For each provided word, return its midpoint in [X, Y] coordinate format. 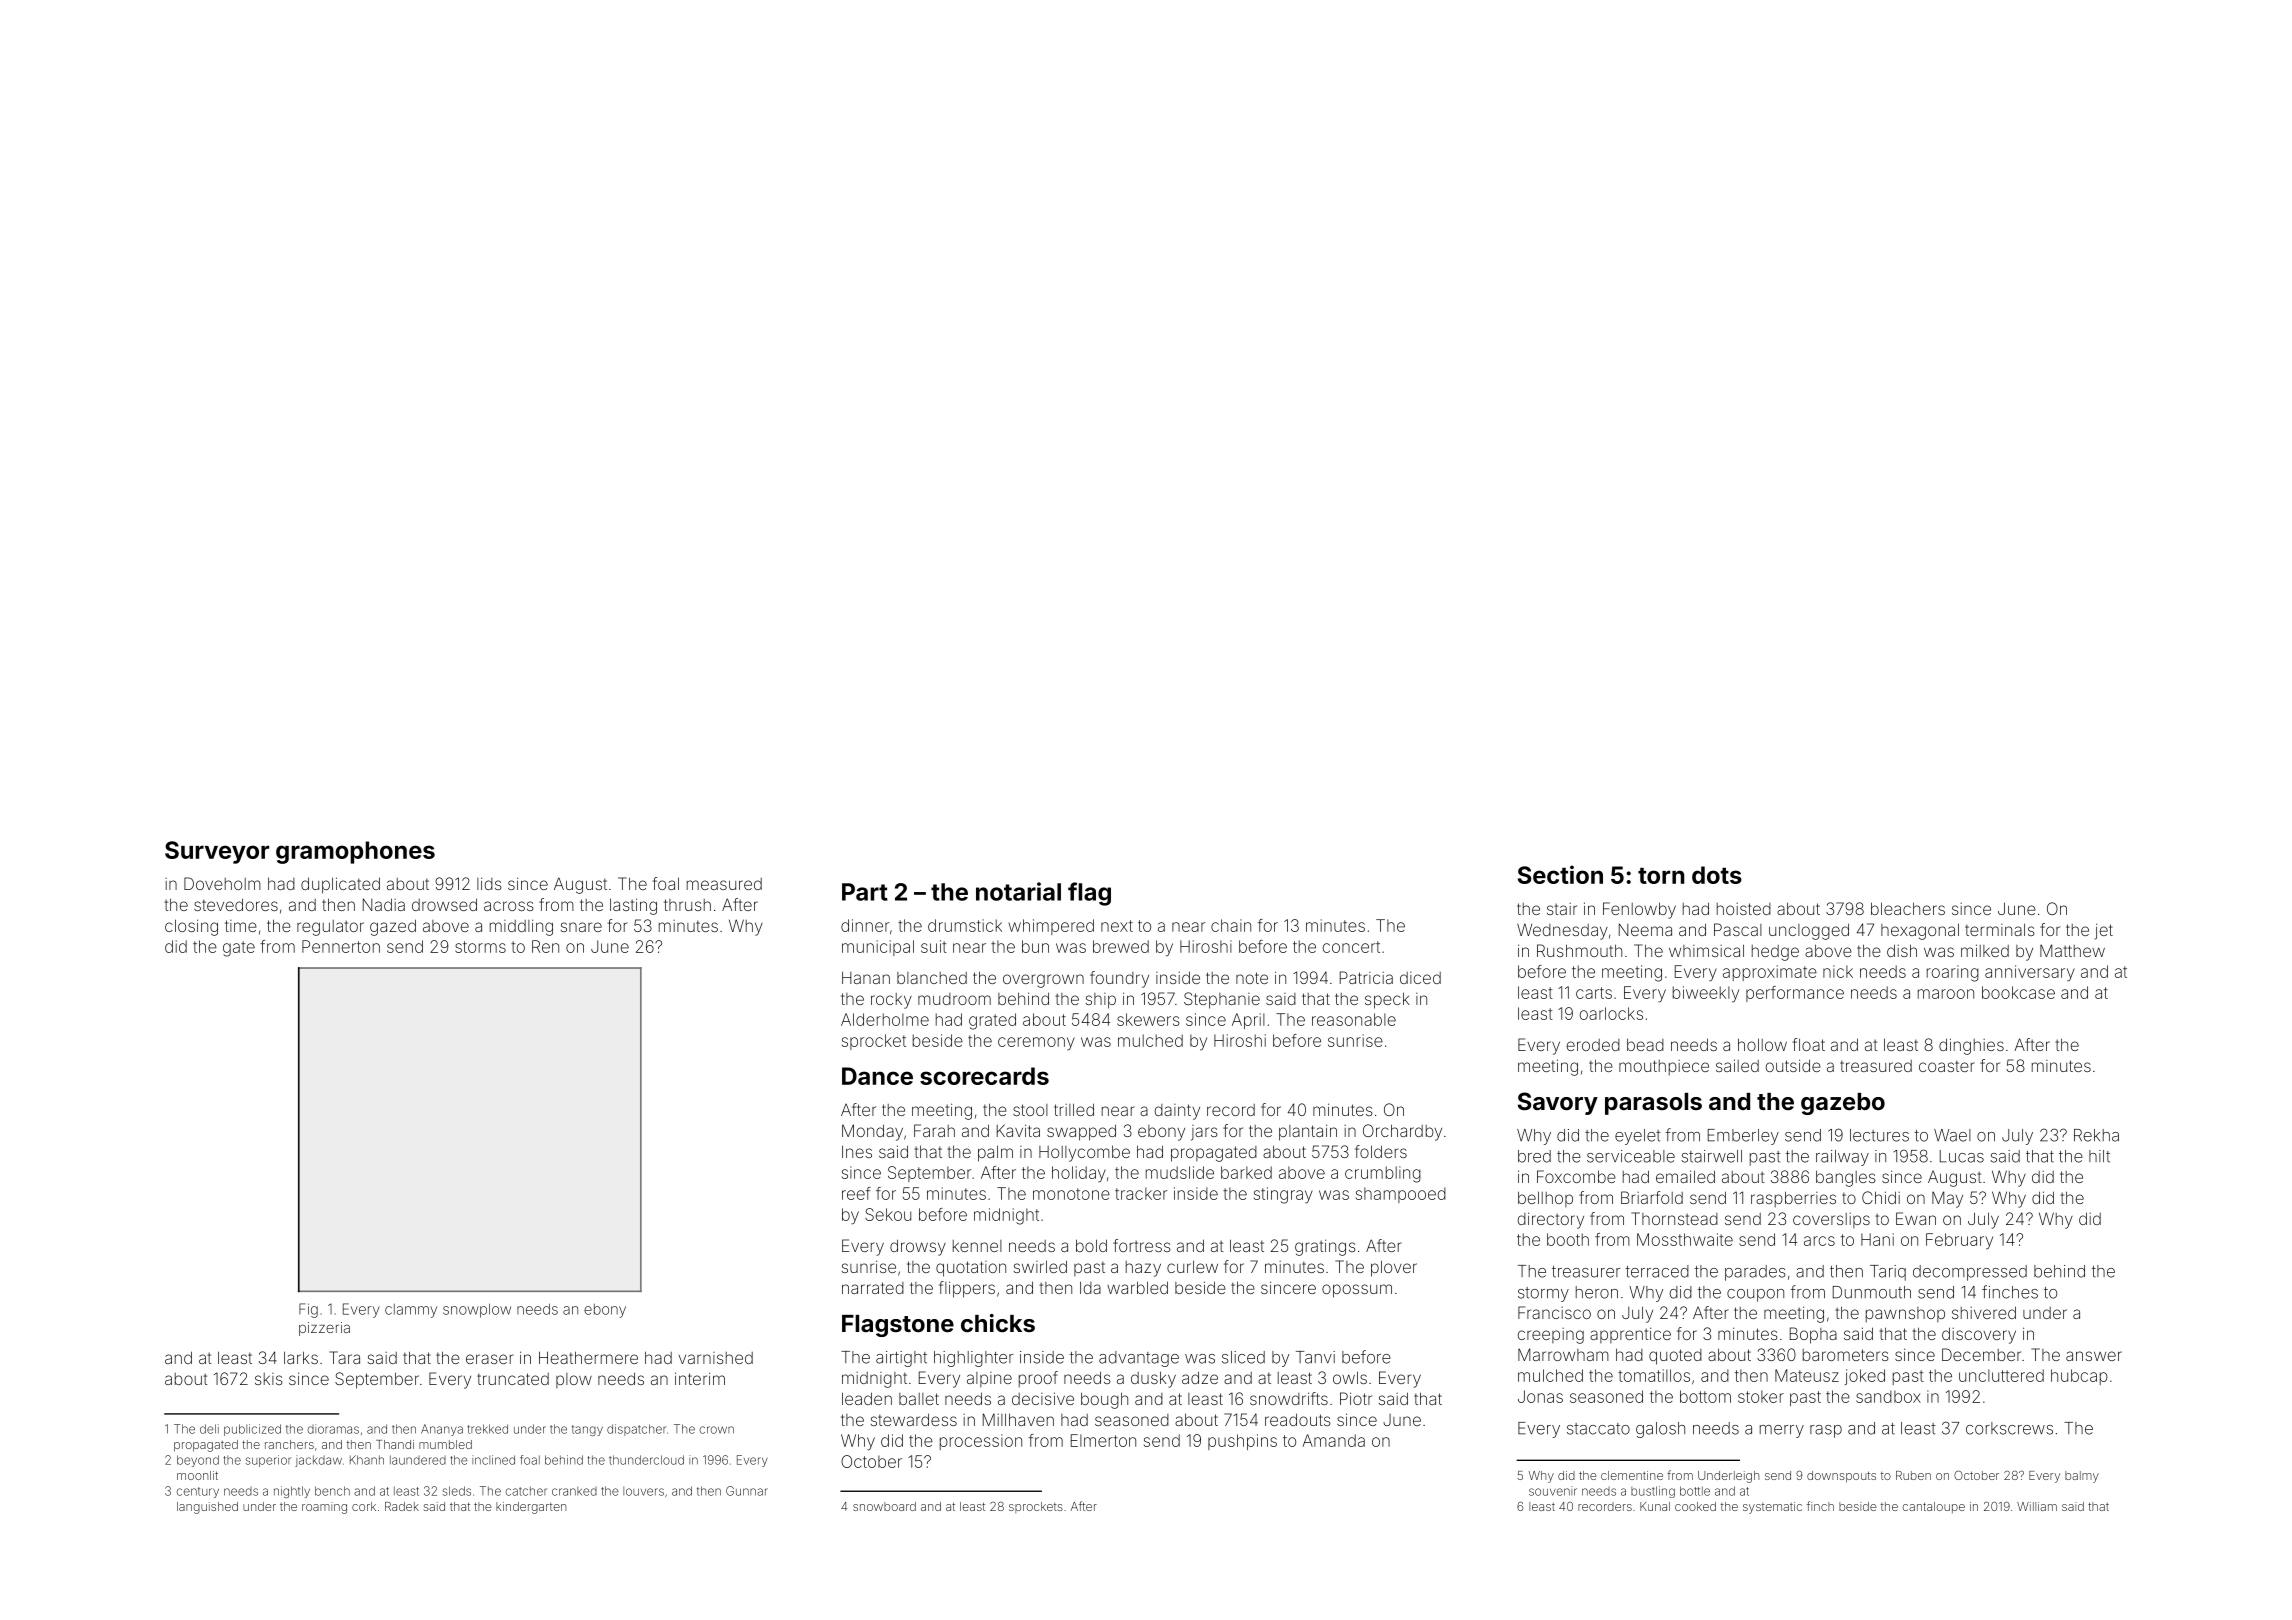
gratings [1325, 1247]
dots [1717, 875]
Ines [857, 1151]
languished [207, 1508]
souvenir [1553, 1491]
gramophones [355, 852]
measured [724, 884]
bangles [1846, 1178]
